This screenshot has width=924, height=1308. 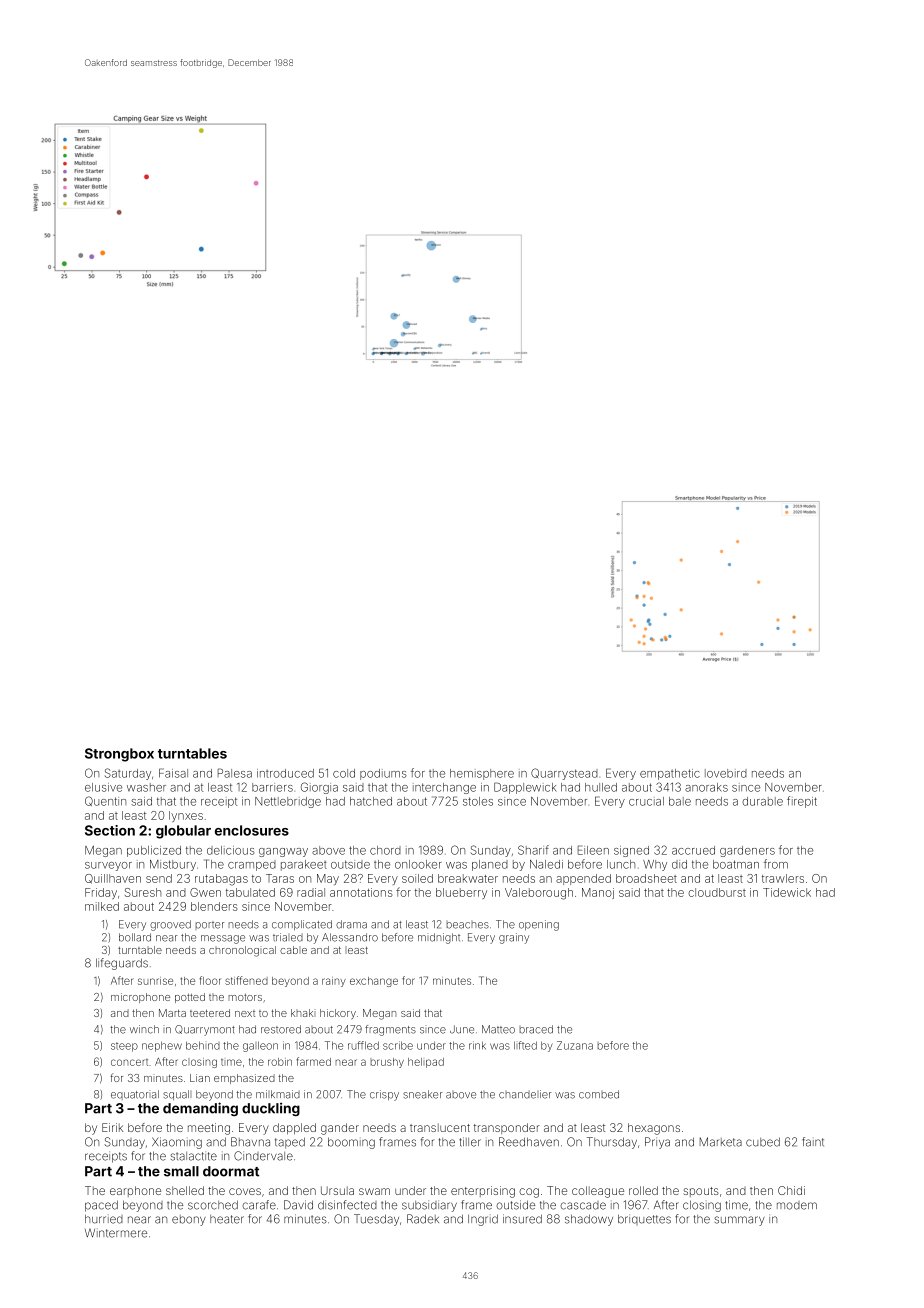 What do you see at coordinates (787, 892) in the screenshot?
I see `Tidewick` at bounding box center [787, 892].
